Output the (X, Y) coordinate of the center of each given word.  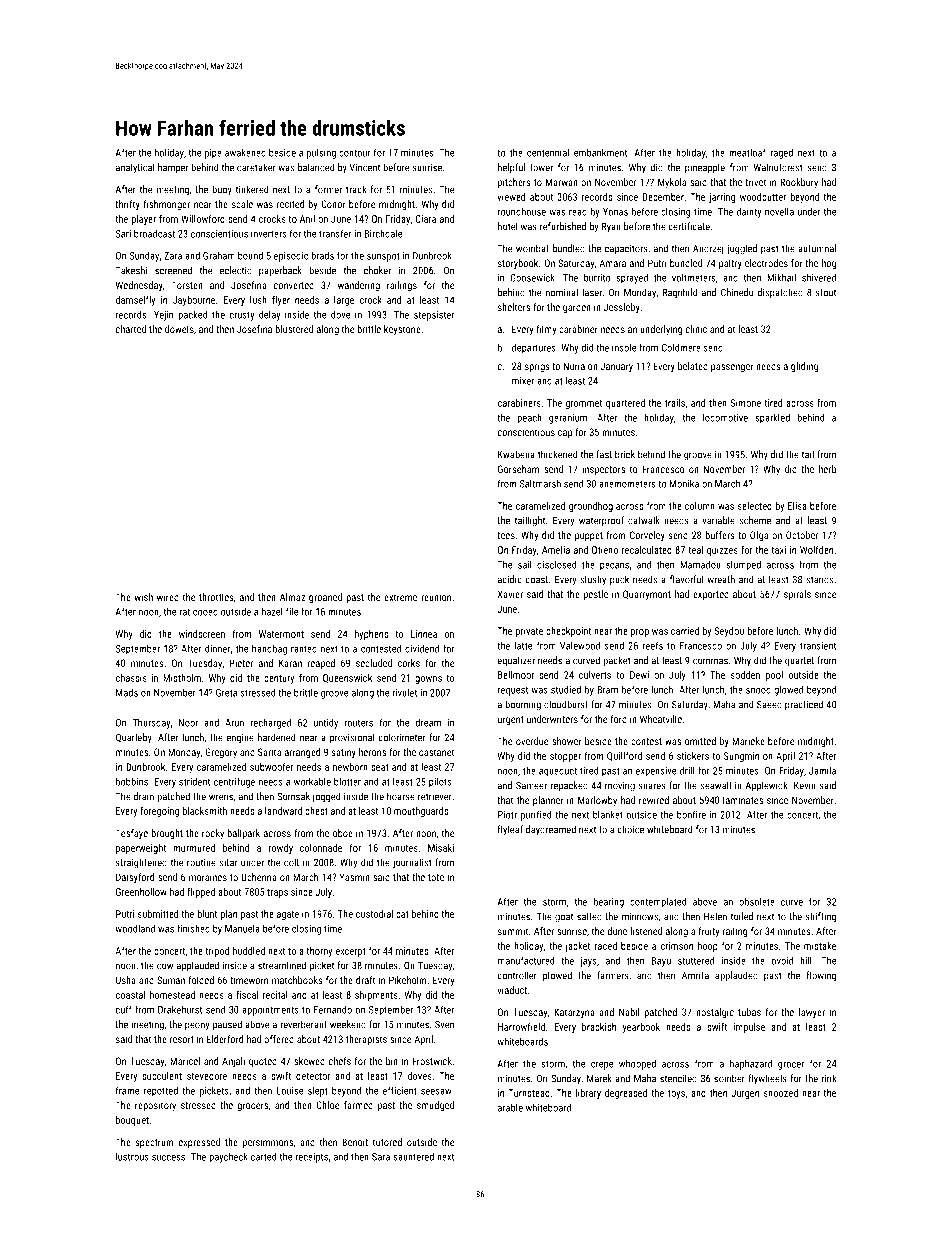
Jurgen (745, 1094)
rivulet (404, 693)
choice (630, 829)
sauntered (413, 1156)
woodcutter (763, 197)
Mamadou (700, 564)
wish (144, 597)
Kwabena (516, 454)
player (143, 220)
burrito (597, 277)
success (168, 1158)
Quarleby (134, 738)
